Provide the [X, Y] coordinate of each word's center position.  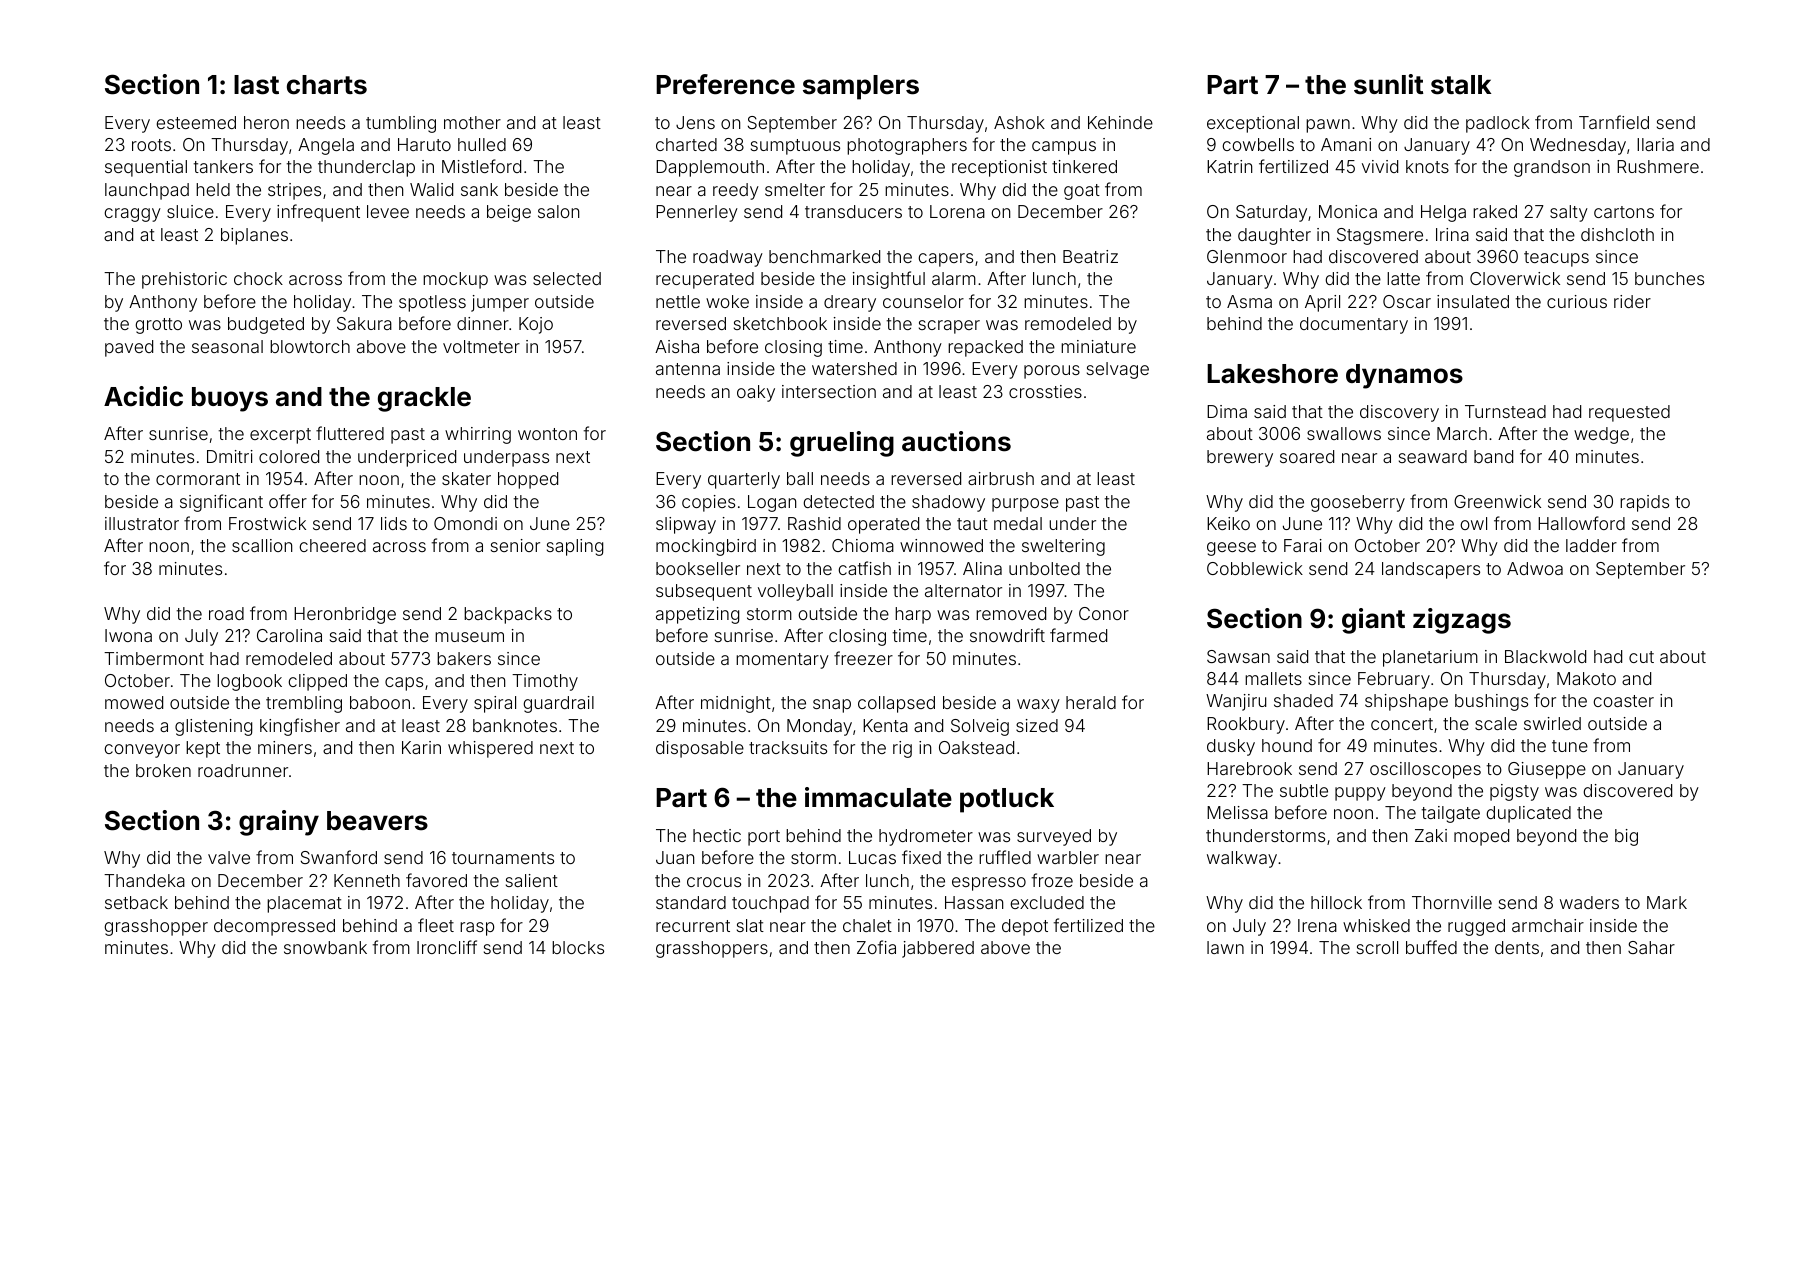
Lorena [957, 211]
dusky [1231, 747]
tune [1570, 746]
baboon [380, 702]
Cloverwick [1515, 278]
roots [151, 145]
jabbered [938, 949]
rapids [1644, 503]
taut [972, 524]
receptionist [999, 168]
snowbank [325, 947]
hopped [528, 480]
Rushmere [1658, 166]
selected [567, 278]
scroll [1377, 947]
